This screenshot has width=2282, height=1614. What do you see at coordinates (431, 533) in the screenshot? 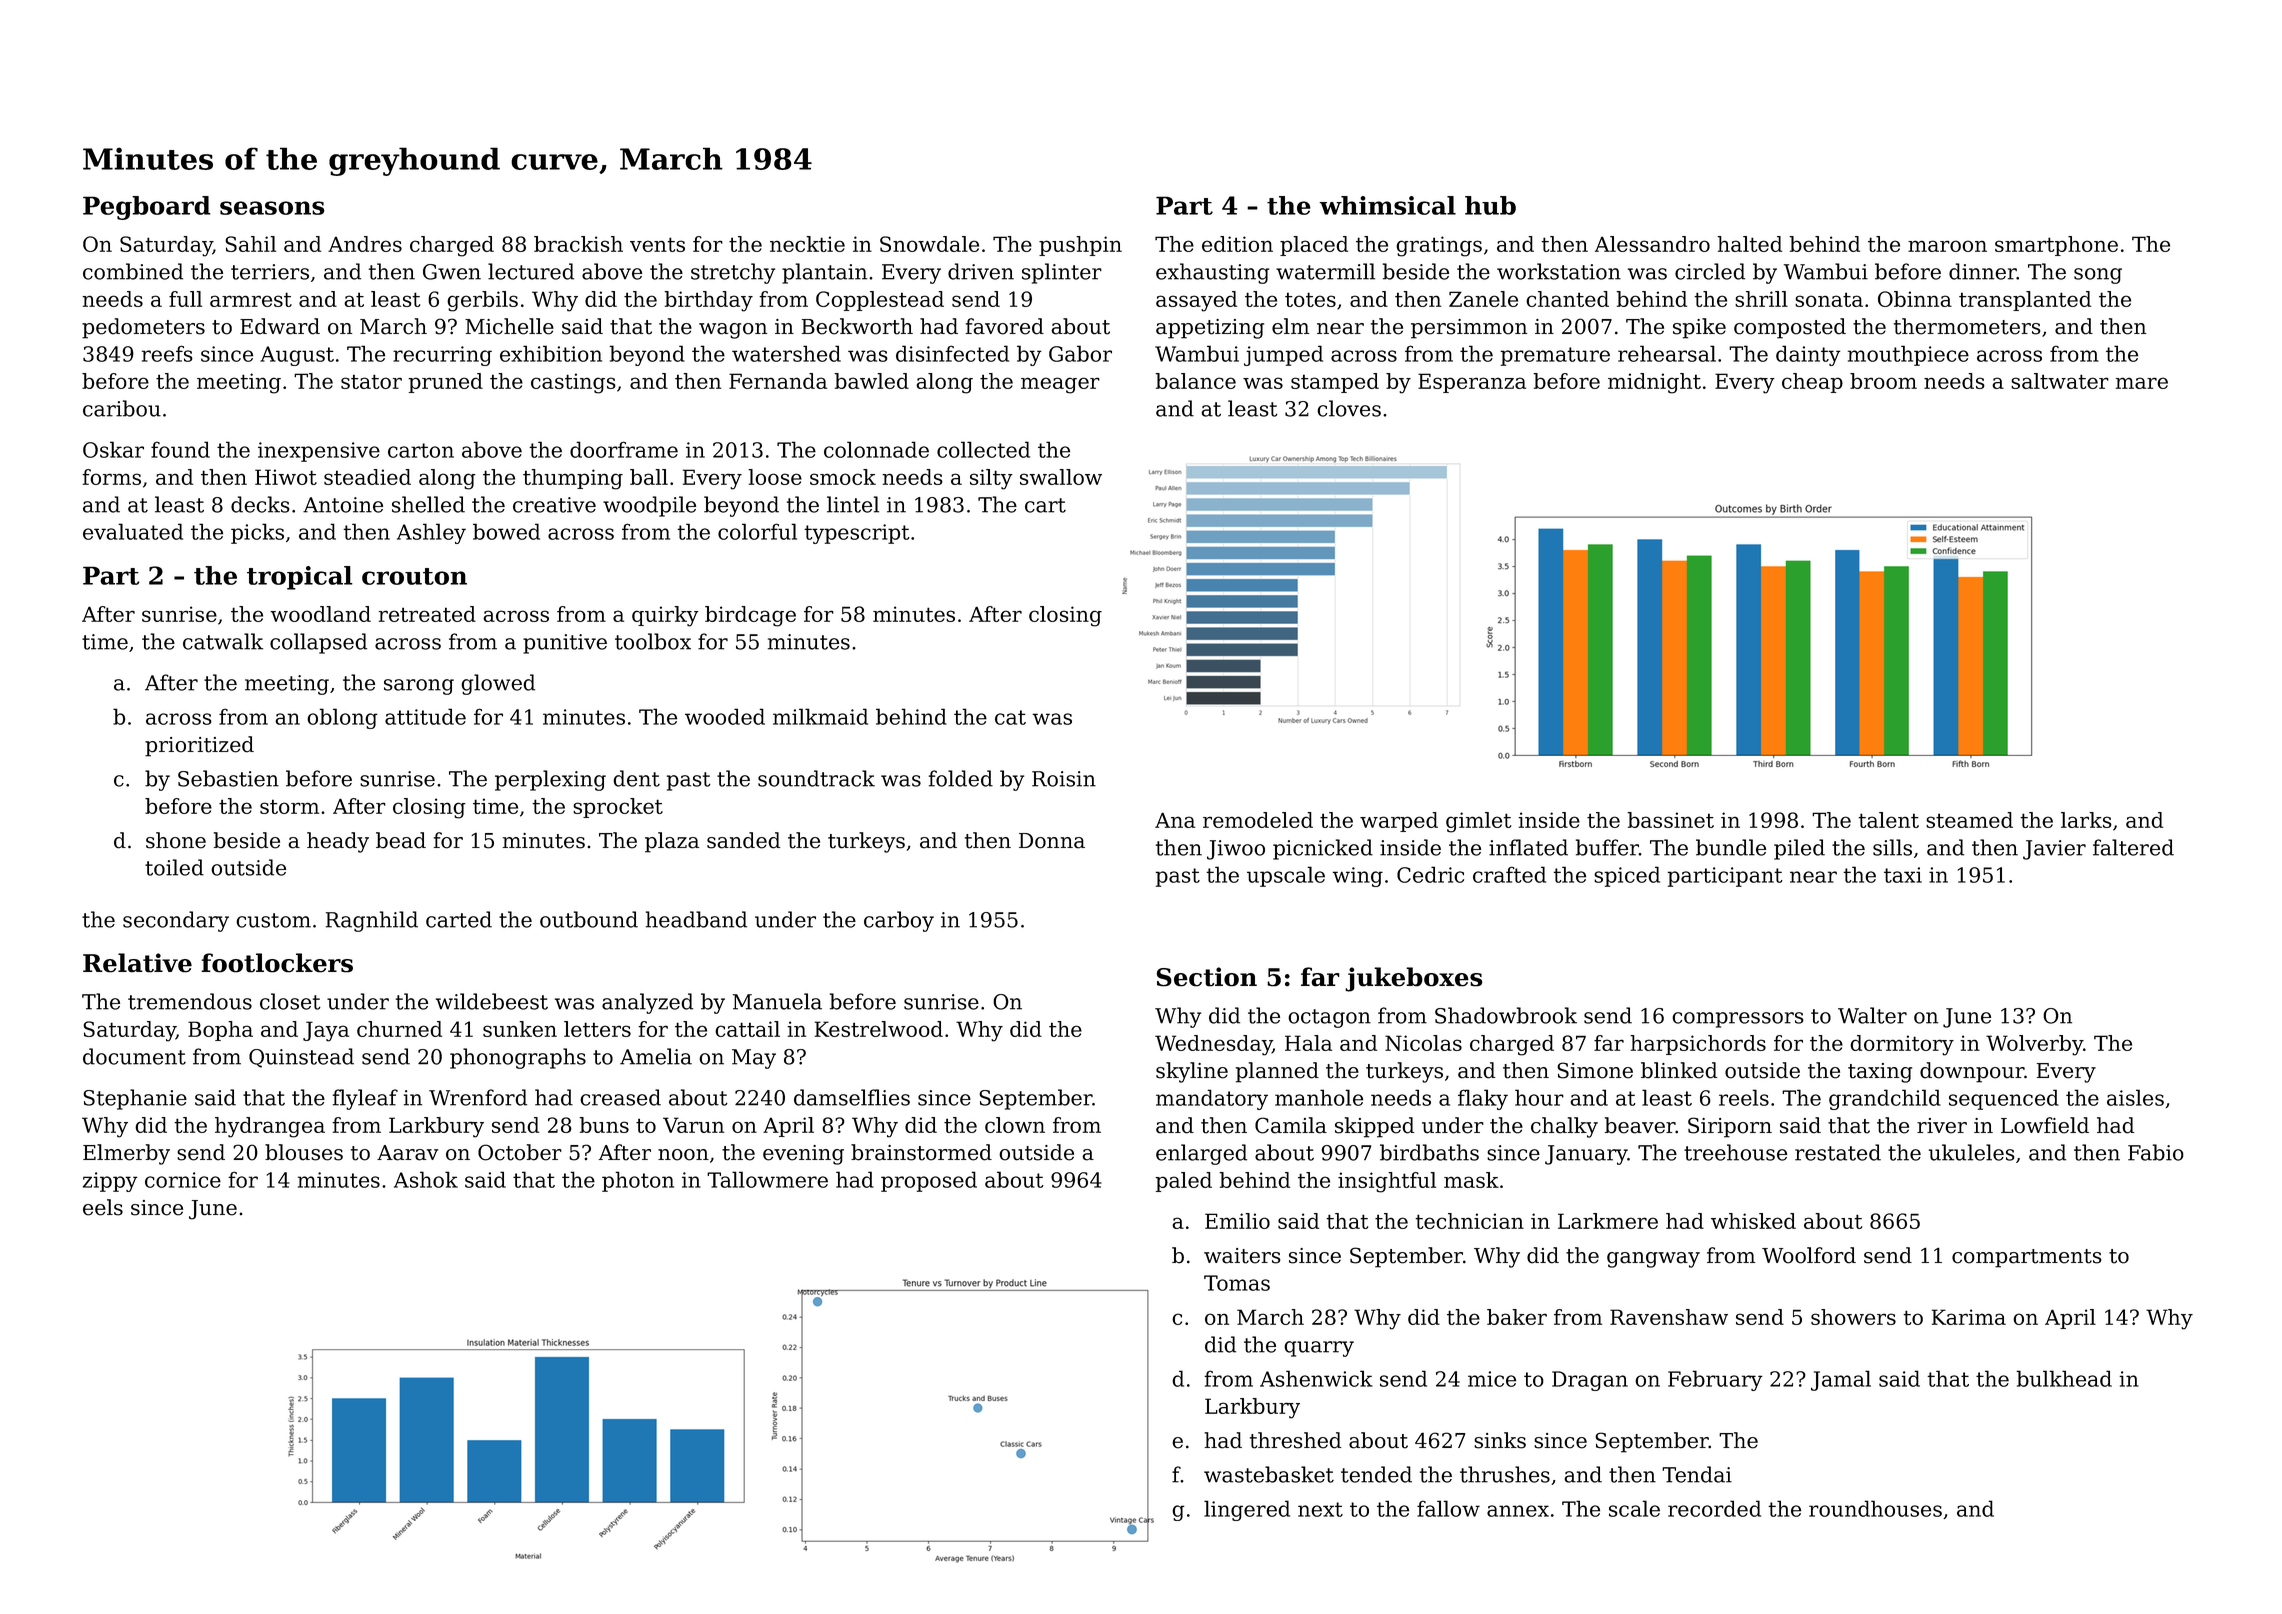
I see `Ashley` at bounding box center [431, 533].
